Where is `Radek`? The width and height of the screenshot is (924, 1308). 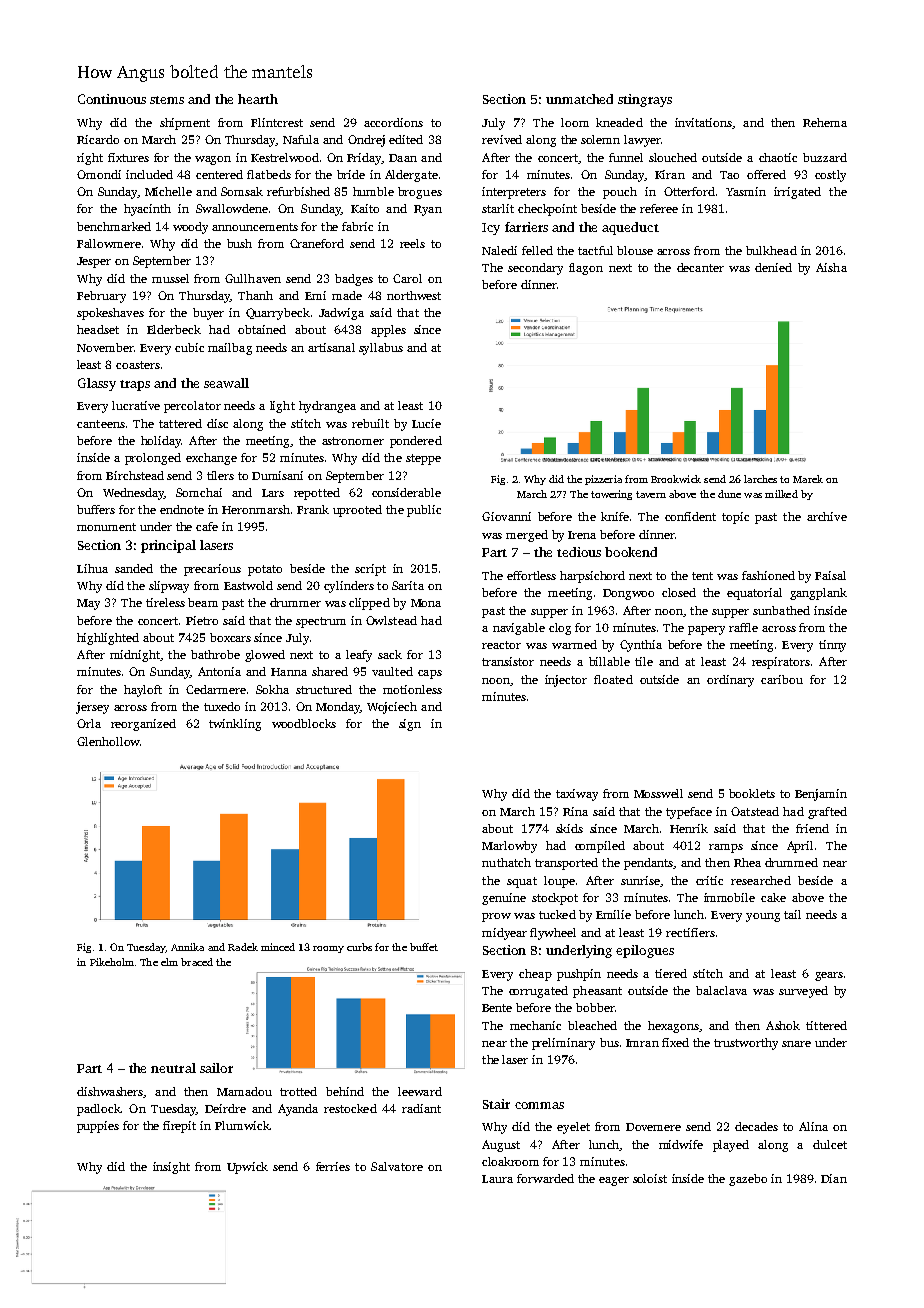 Radek is located at coordinates (243, 947).
